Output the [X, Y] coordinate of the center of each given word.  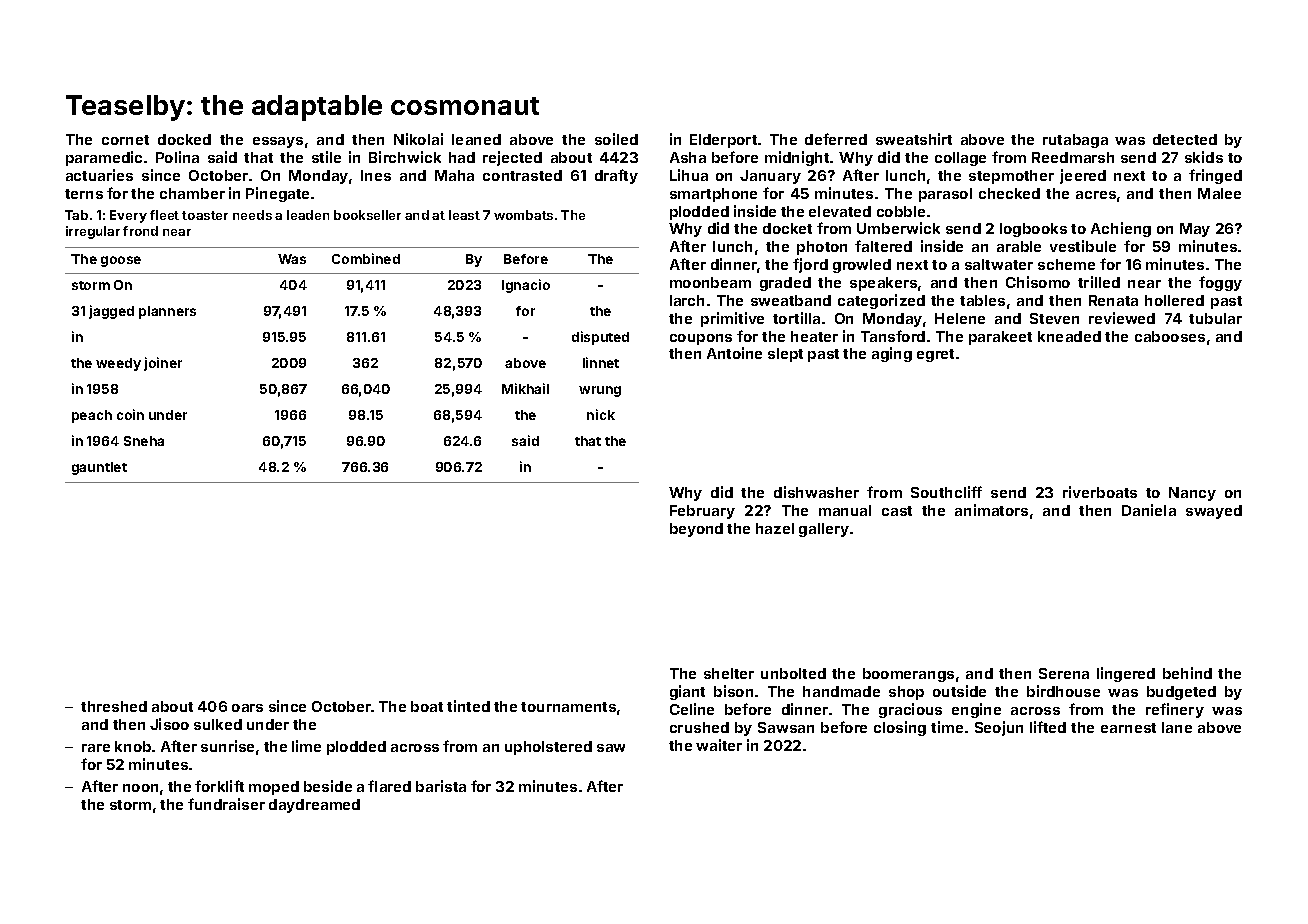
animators [991, 510]
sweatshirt [914, 139]
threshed [114, 706]
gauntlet [99, 468]
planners [167, 312]
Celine [692, 709]
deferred [836, 139]
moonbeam [710, 282]
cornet [125, 140]
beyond [696, 530]
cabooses [1170, 336]
